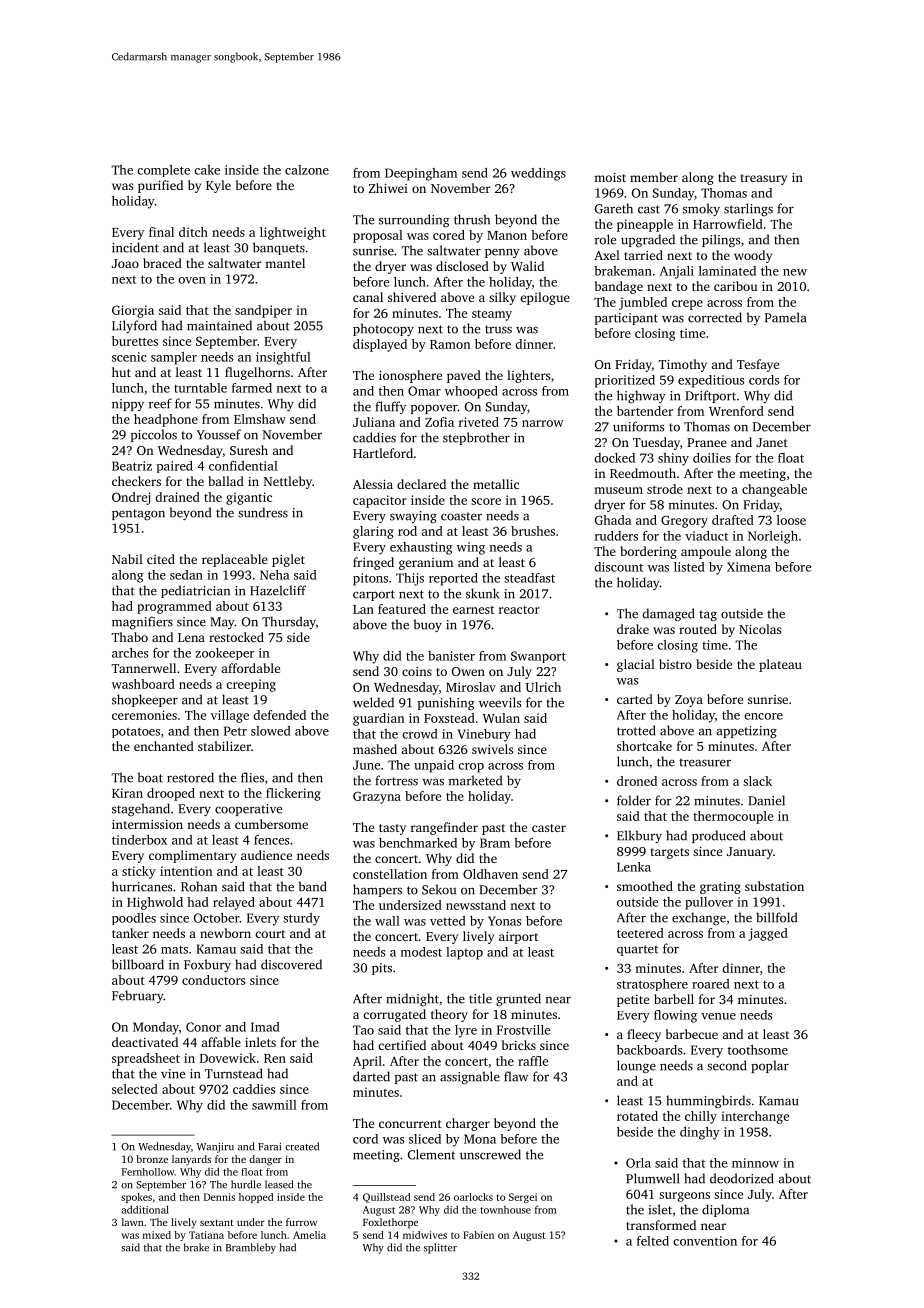  What do you see at coordinates (476, 438) in the screenshot?
I see `stepbrother` at bounding box center [476, 438].
